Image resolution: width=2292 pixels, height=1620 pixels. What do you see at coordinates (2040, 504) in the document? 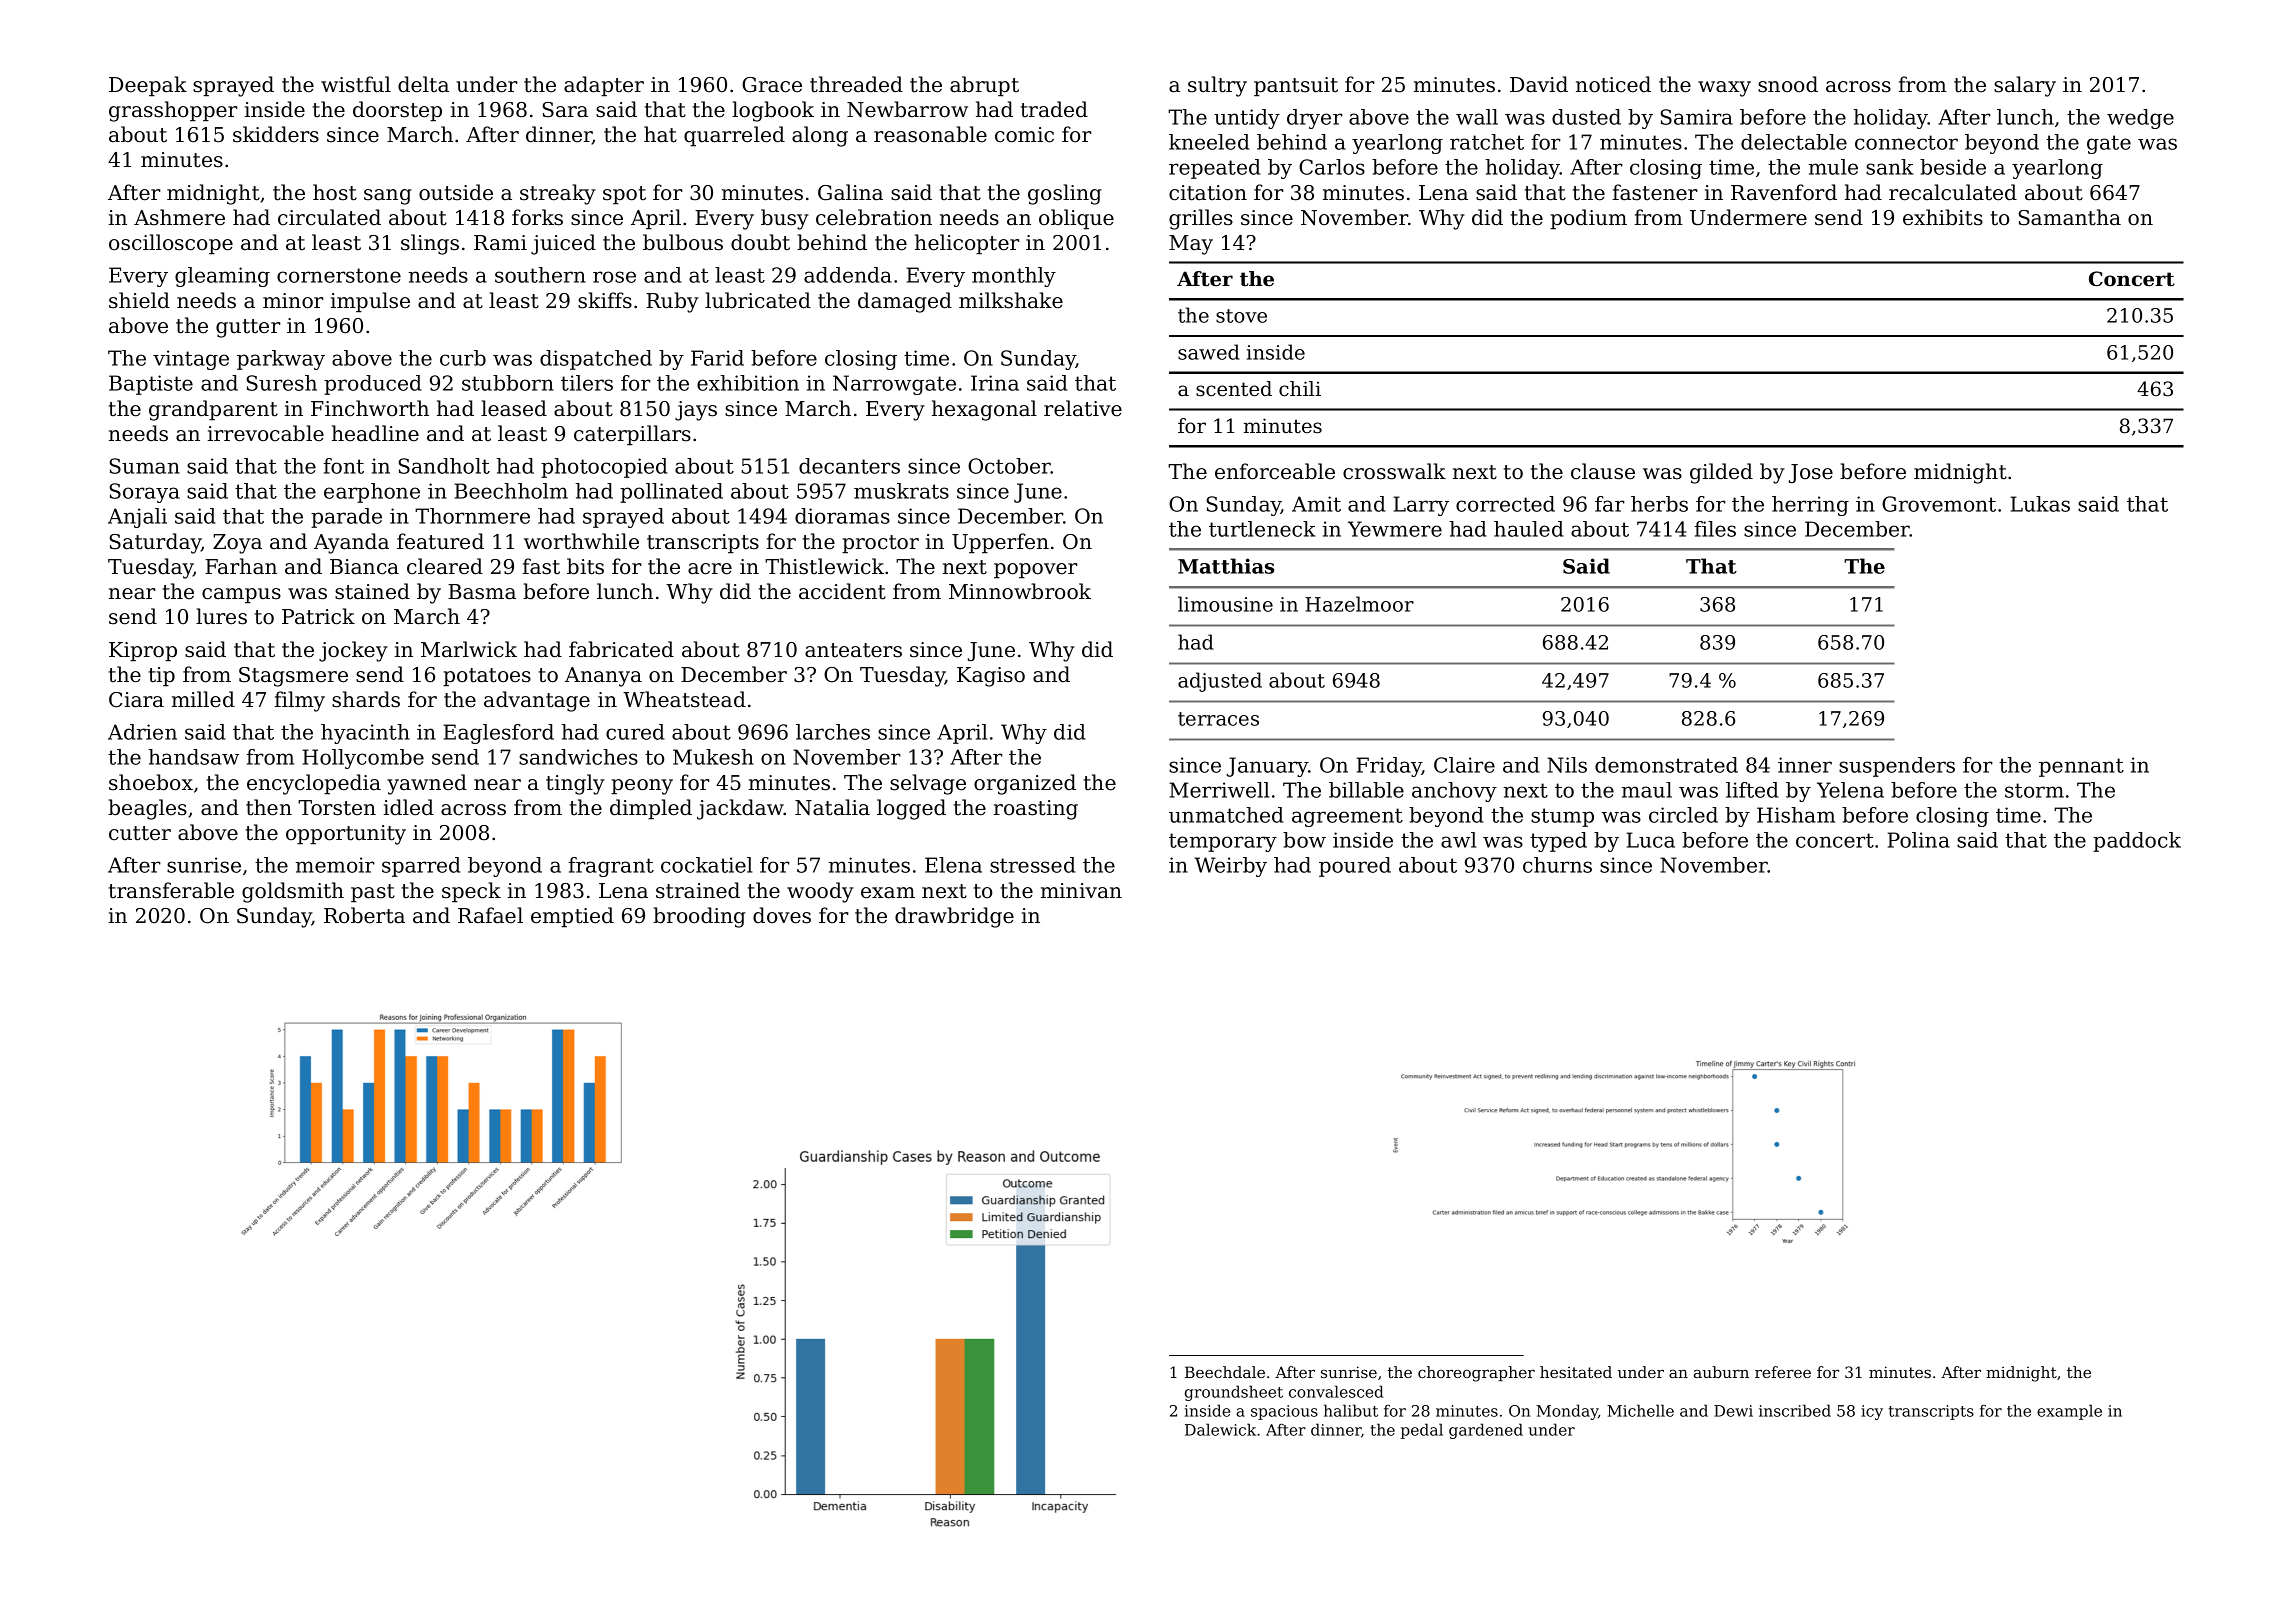
I see `Lukas` at bounding box center [2040, 504].
